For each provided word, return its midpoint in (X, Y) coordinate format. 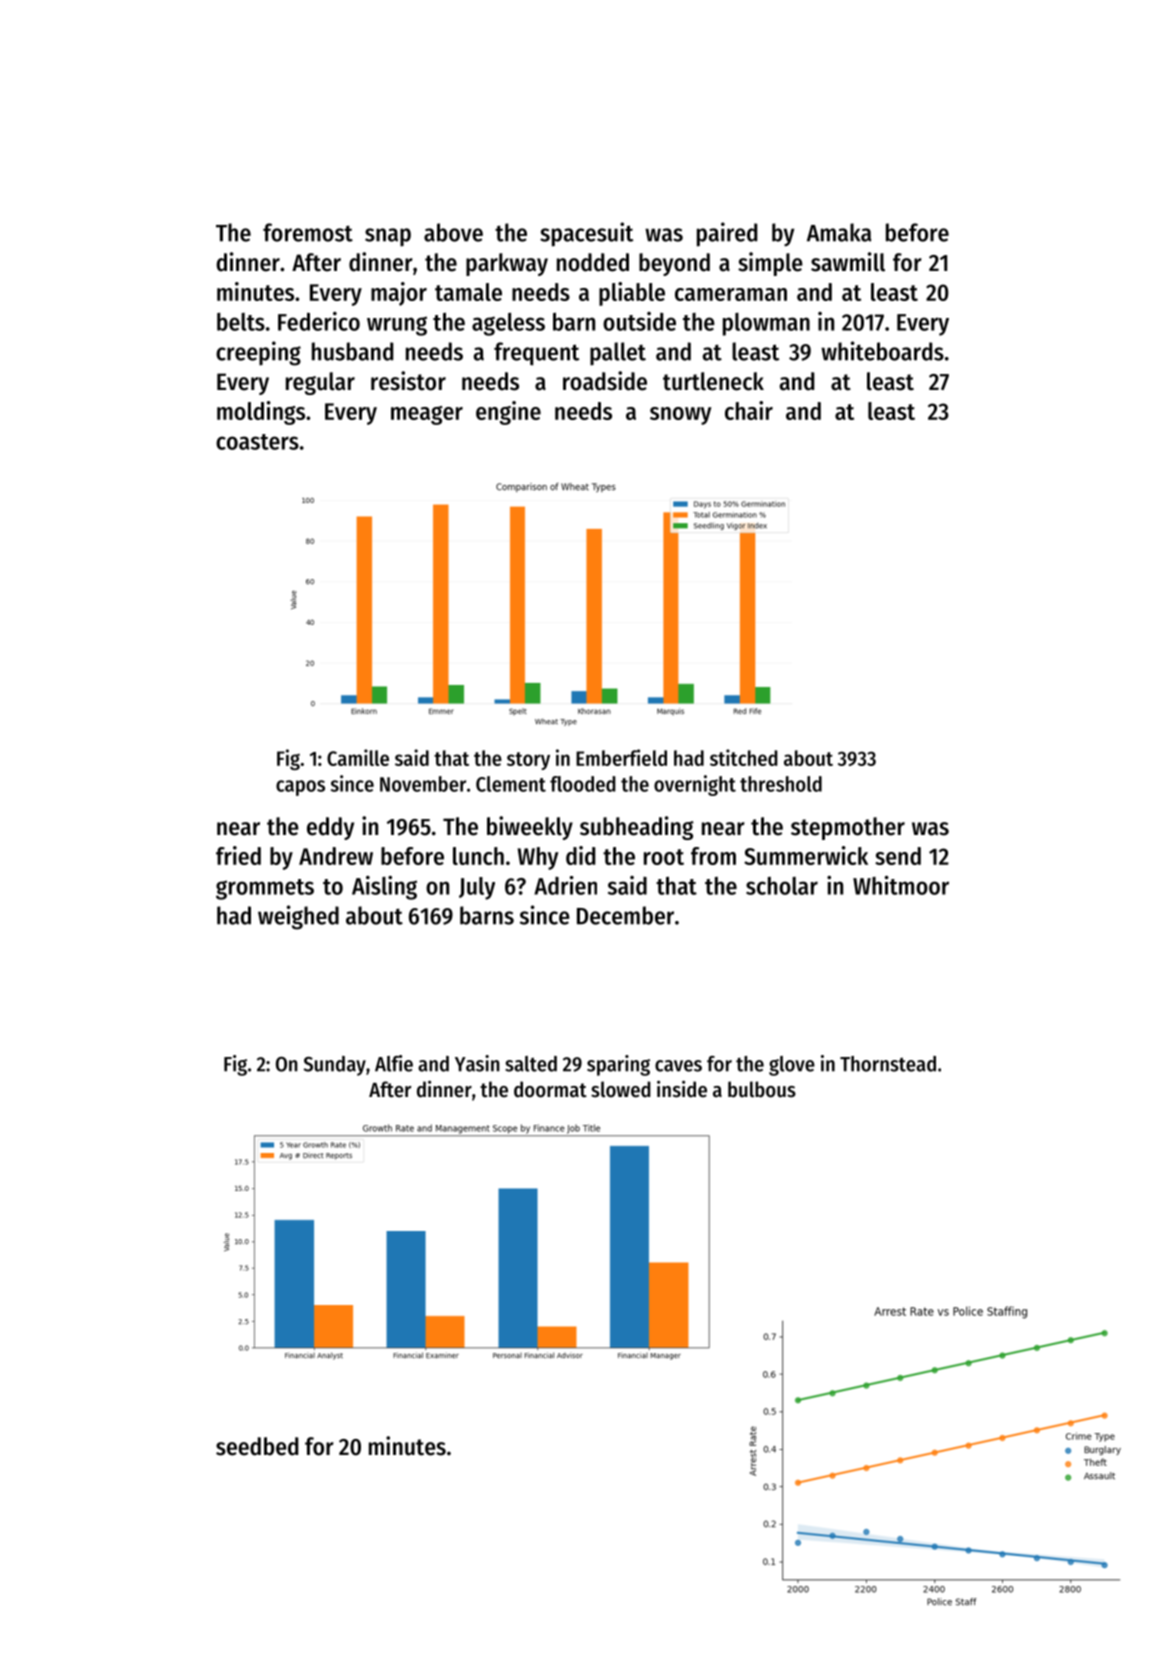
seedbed (257, 1446)
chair (749, 410)
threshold (781, 784)
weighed (298, 917)
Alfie (394, 1063)
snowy (680, 416)
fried (238, 855)
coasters (257, 442)
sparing (618, 1065)
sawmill (848, 262)
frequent (536, 354)
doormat (550, 1089)
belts (241, 322)
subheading (637, 828)
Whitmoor (901, 885)
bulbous (762, 1089)
